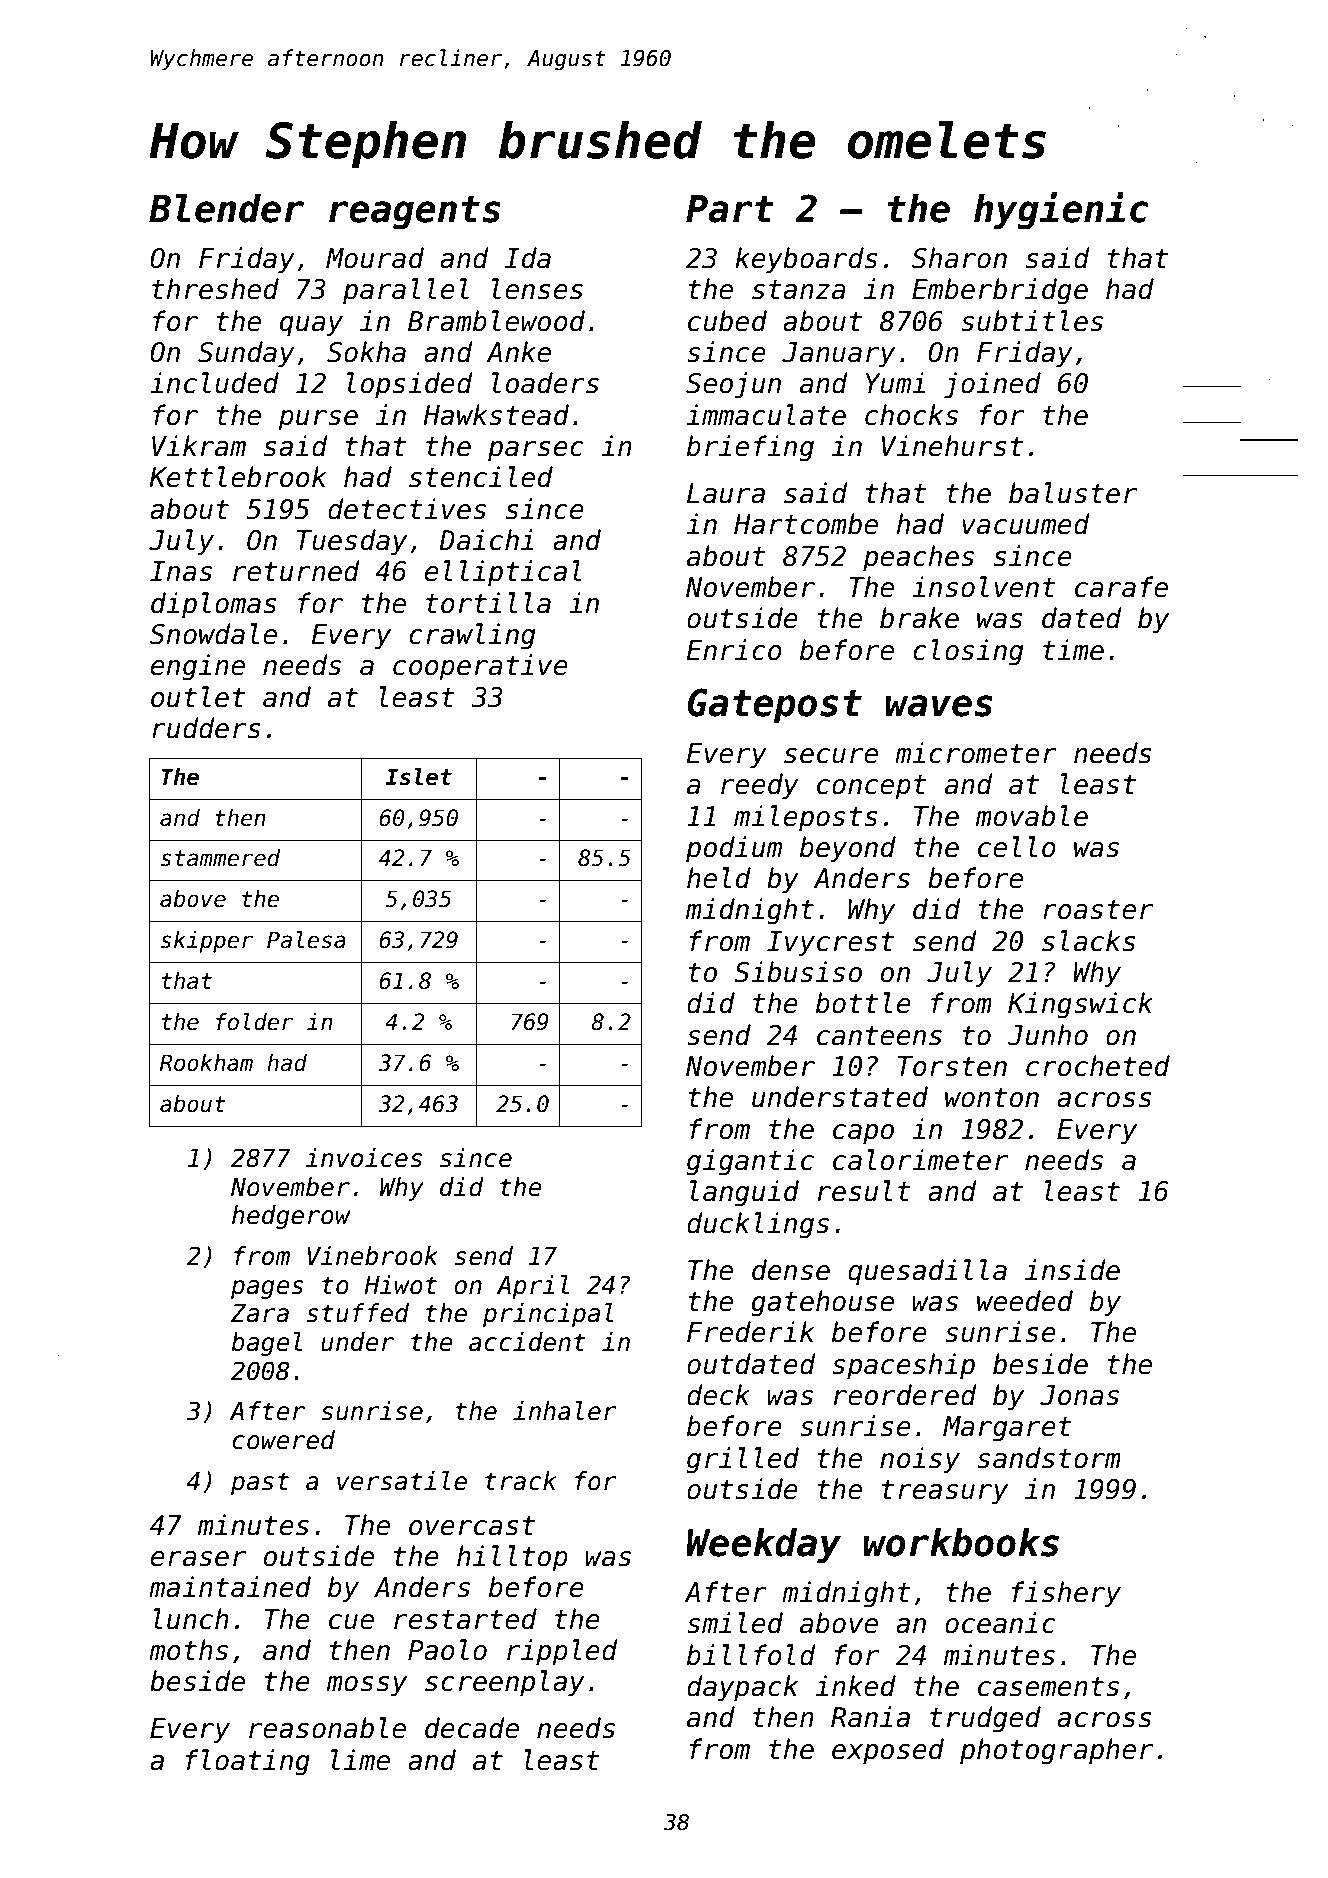 The height and width of the image is (1878, 1328). What do you see at coordinates (537, 289) in the image?
I see `lenses` at bounding box center [537, 289].
